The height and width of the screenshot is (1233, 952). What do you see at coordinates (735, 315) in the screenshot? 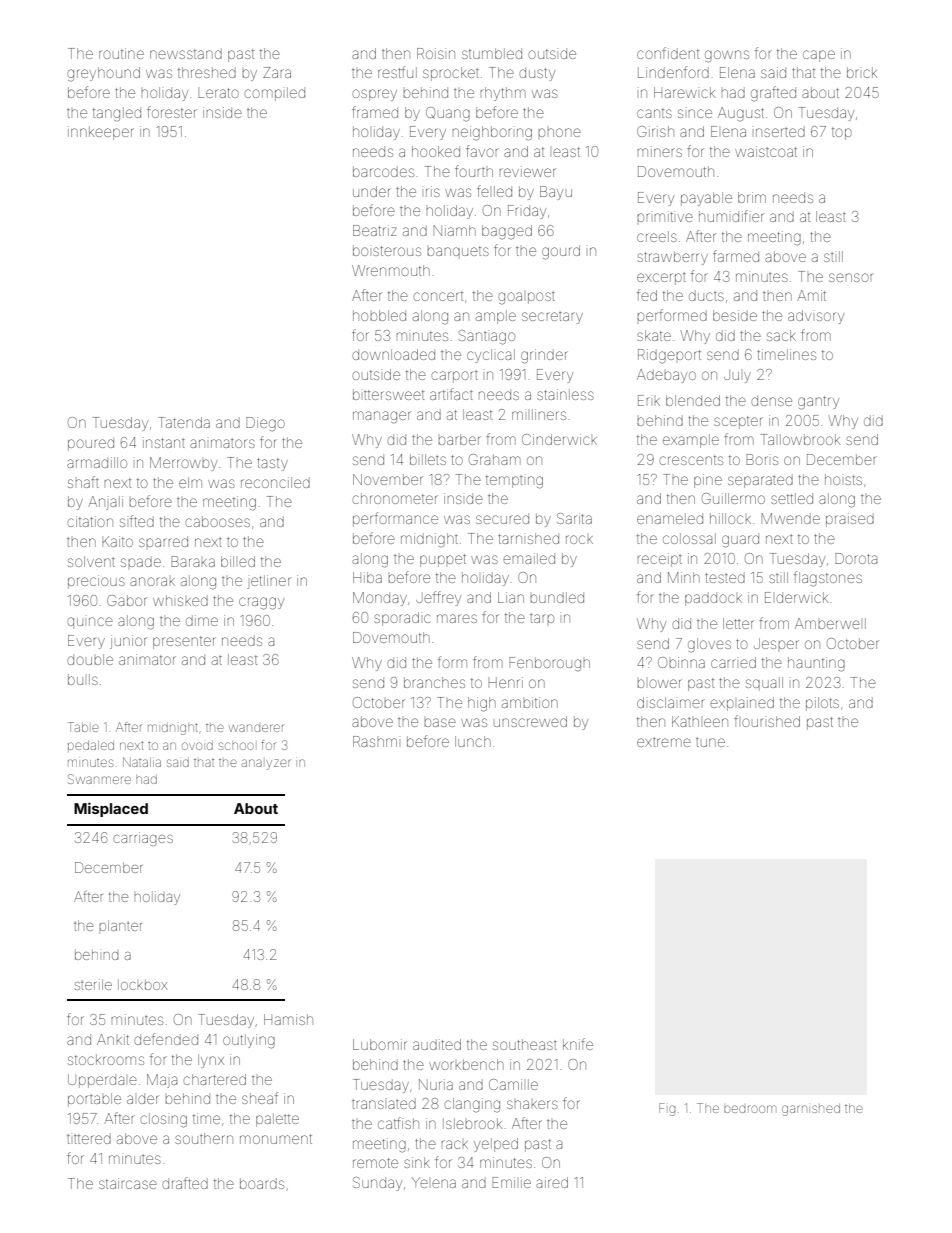
I see `beside` at bounding box center [735, 315].
